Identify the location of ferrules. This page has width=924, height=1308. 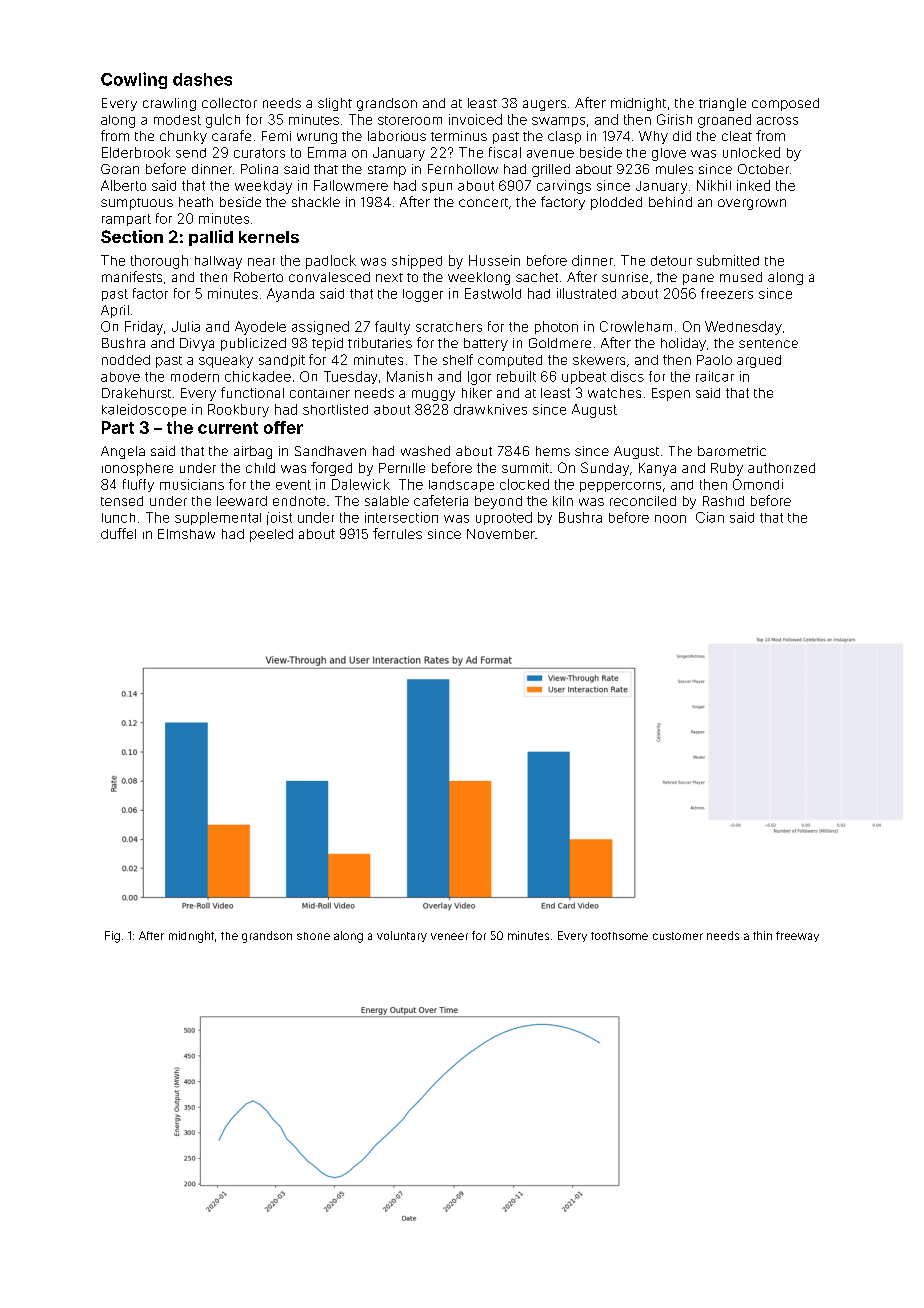
(397, 533).
